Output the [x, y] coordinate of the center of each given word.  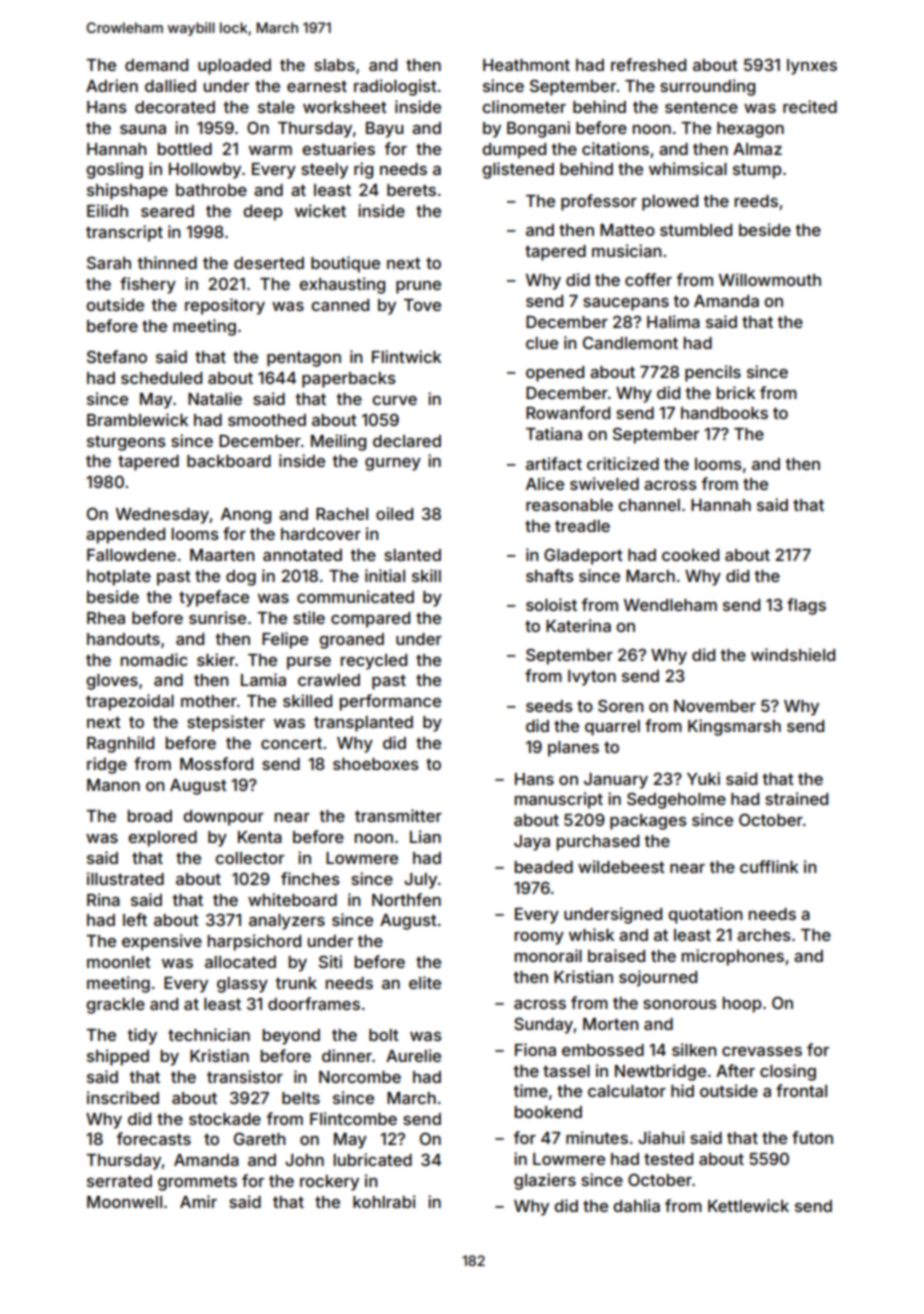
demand [156, 65]
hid [682, 1090]
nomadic [154, 659]
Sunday [544, 1025]
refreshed [648, 64]
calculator [627, 1091]
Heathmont [526, 65]
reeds [756, 201]
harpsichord [254, 942]
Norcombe [360, 1077]
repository [225, 306]
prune [418, 287]
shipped [118, 1057]
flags [806, 606]
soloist [551, 604]
